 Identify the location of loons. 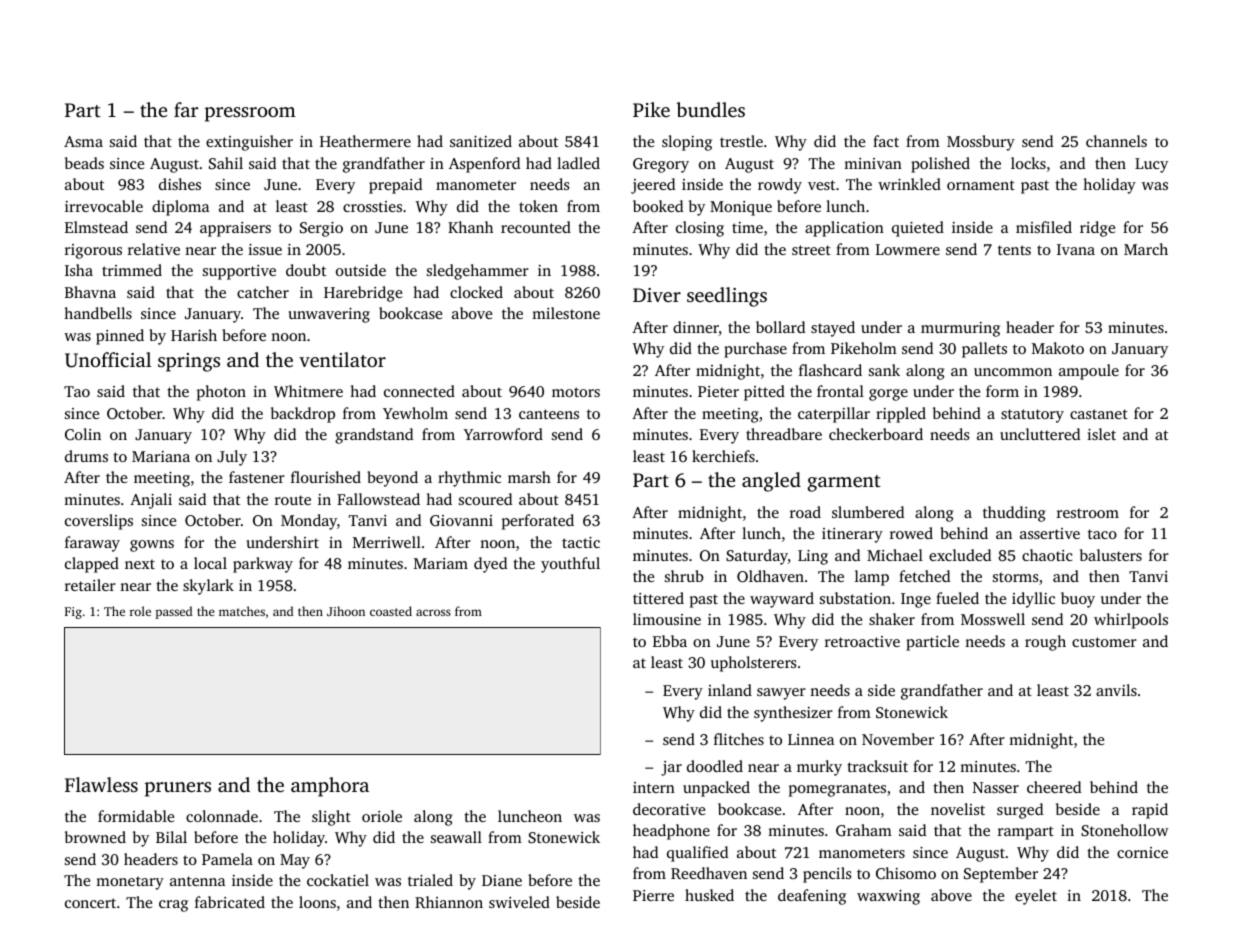
(317, 902).
